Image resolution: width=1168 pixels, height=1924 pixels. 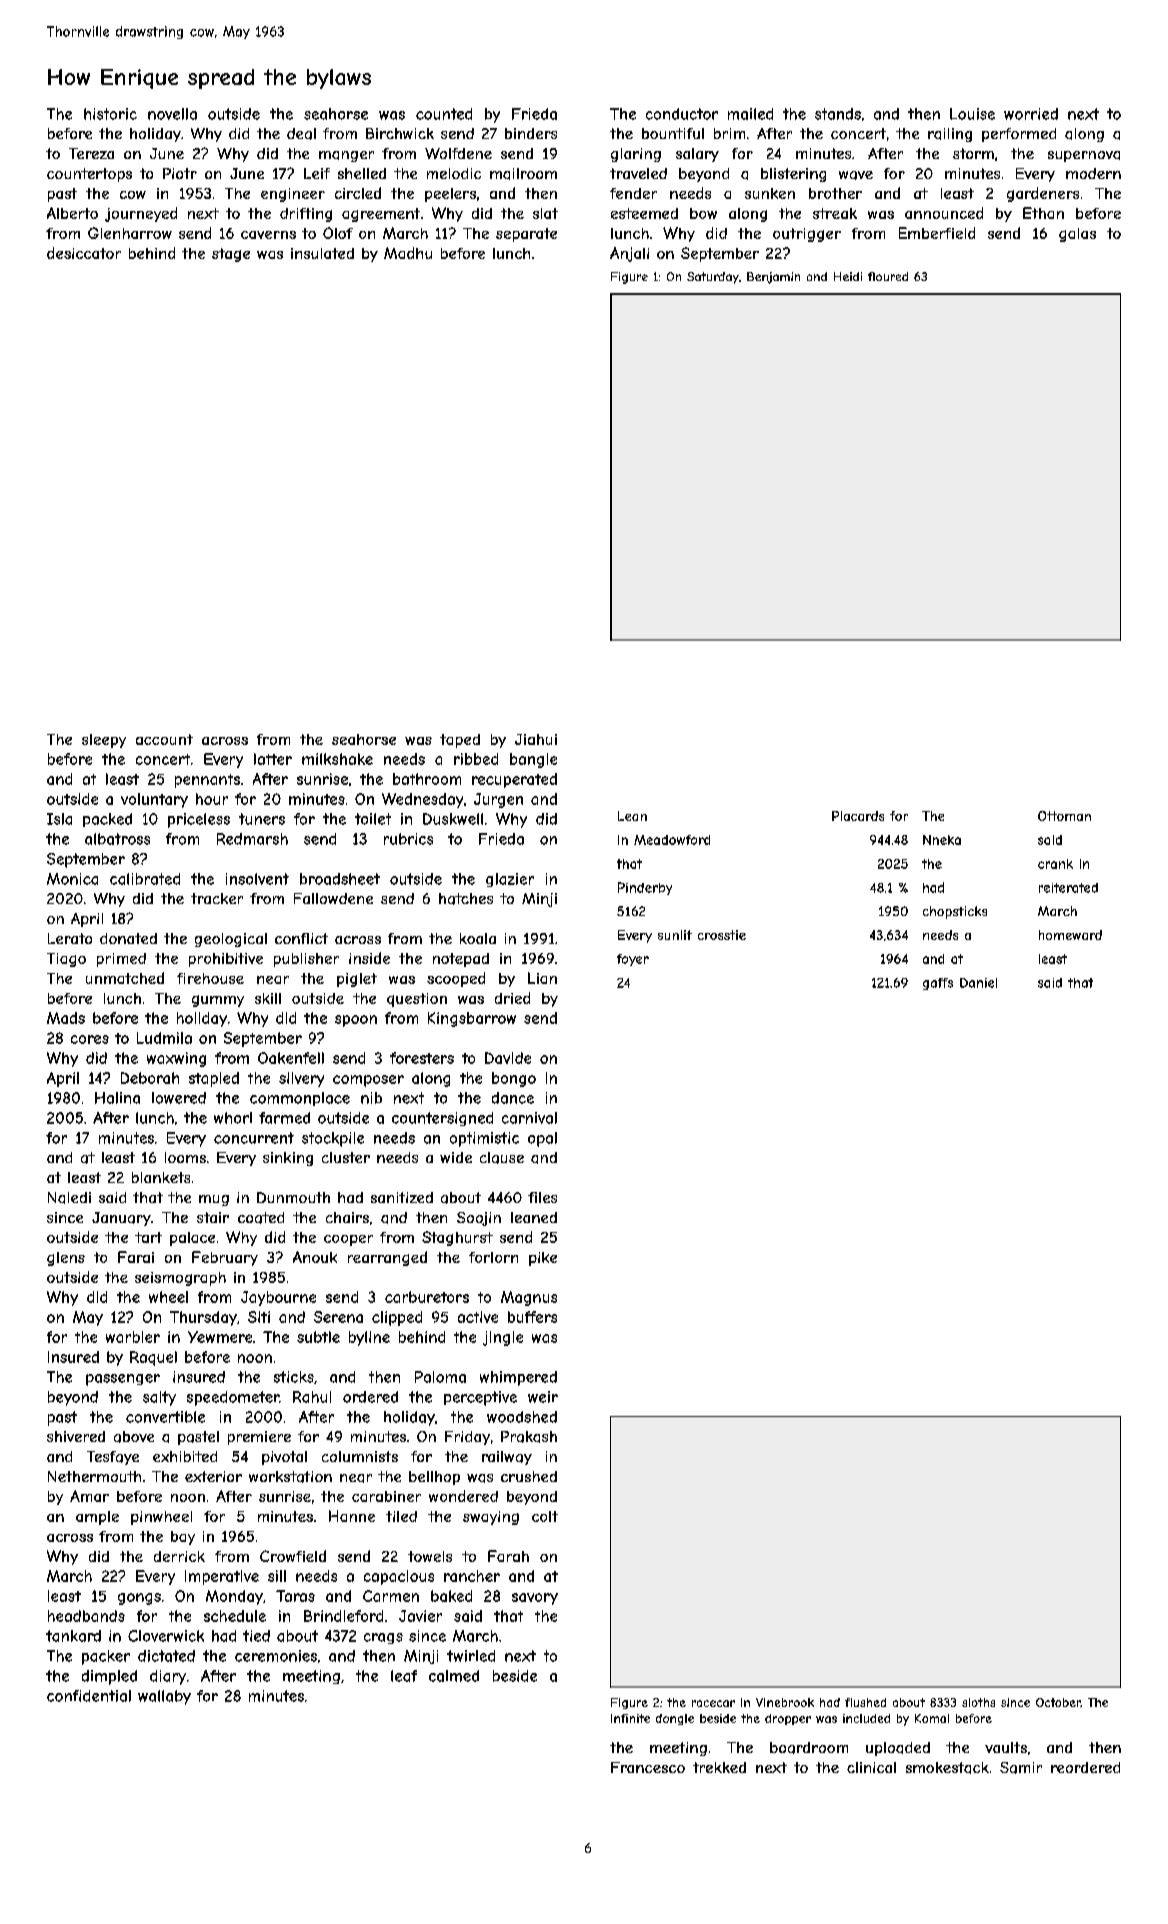 What do you see at coordinates (337, 759) in the screenshot?
I see `milkshake` at bounding box center [337, 759].
